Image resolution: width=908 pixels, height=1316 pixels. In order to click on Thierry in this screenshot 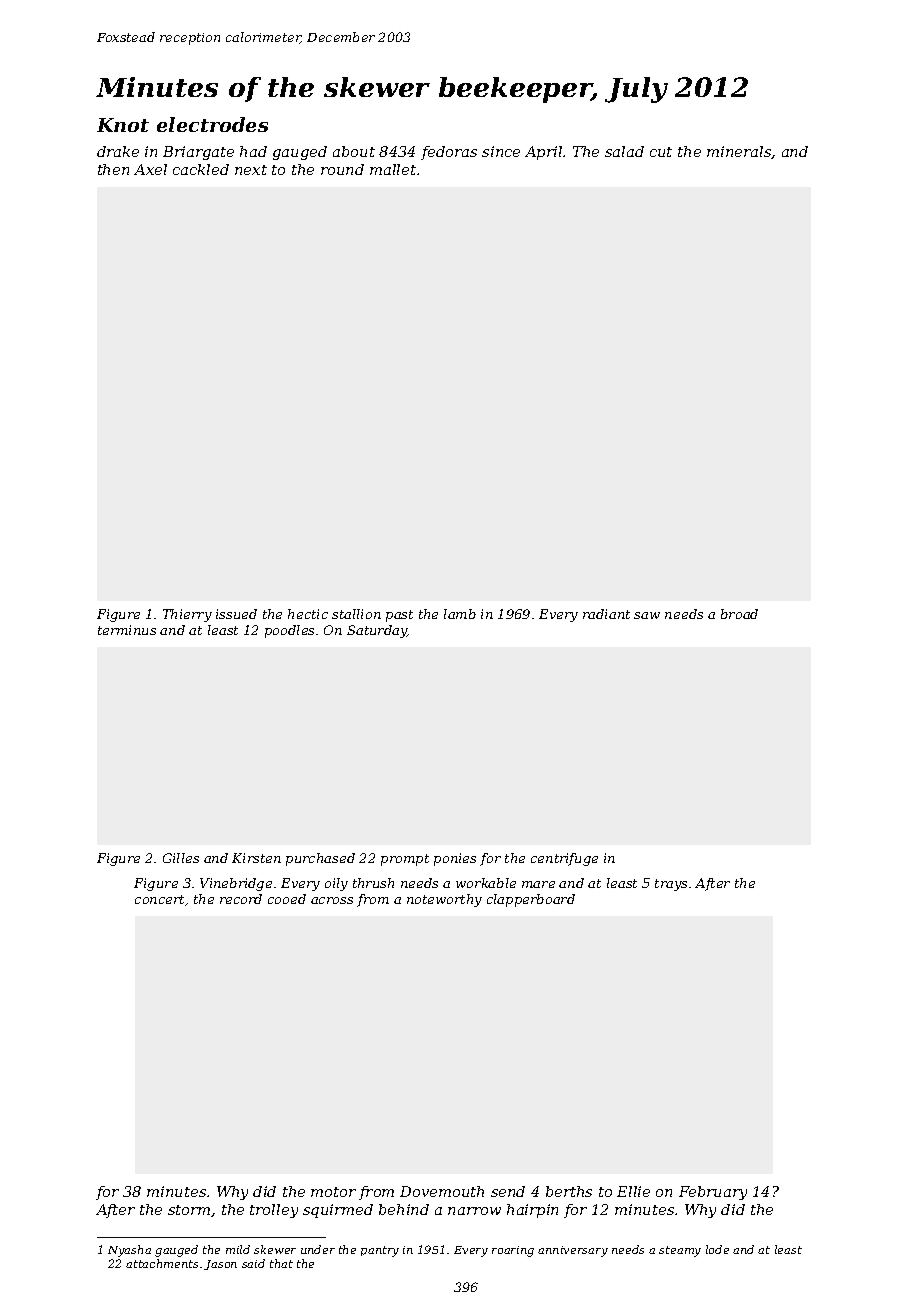, I will do `click(187, 615)`.
